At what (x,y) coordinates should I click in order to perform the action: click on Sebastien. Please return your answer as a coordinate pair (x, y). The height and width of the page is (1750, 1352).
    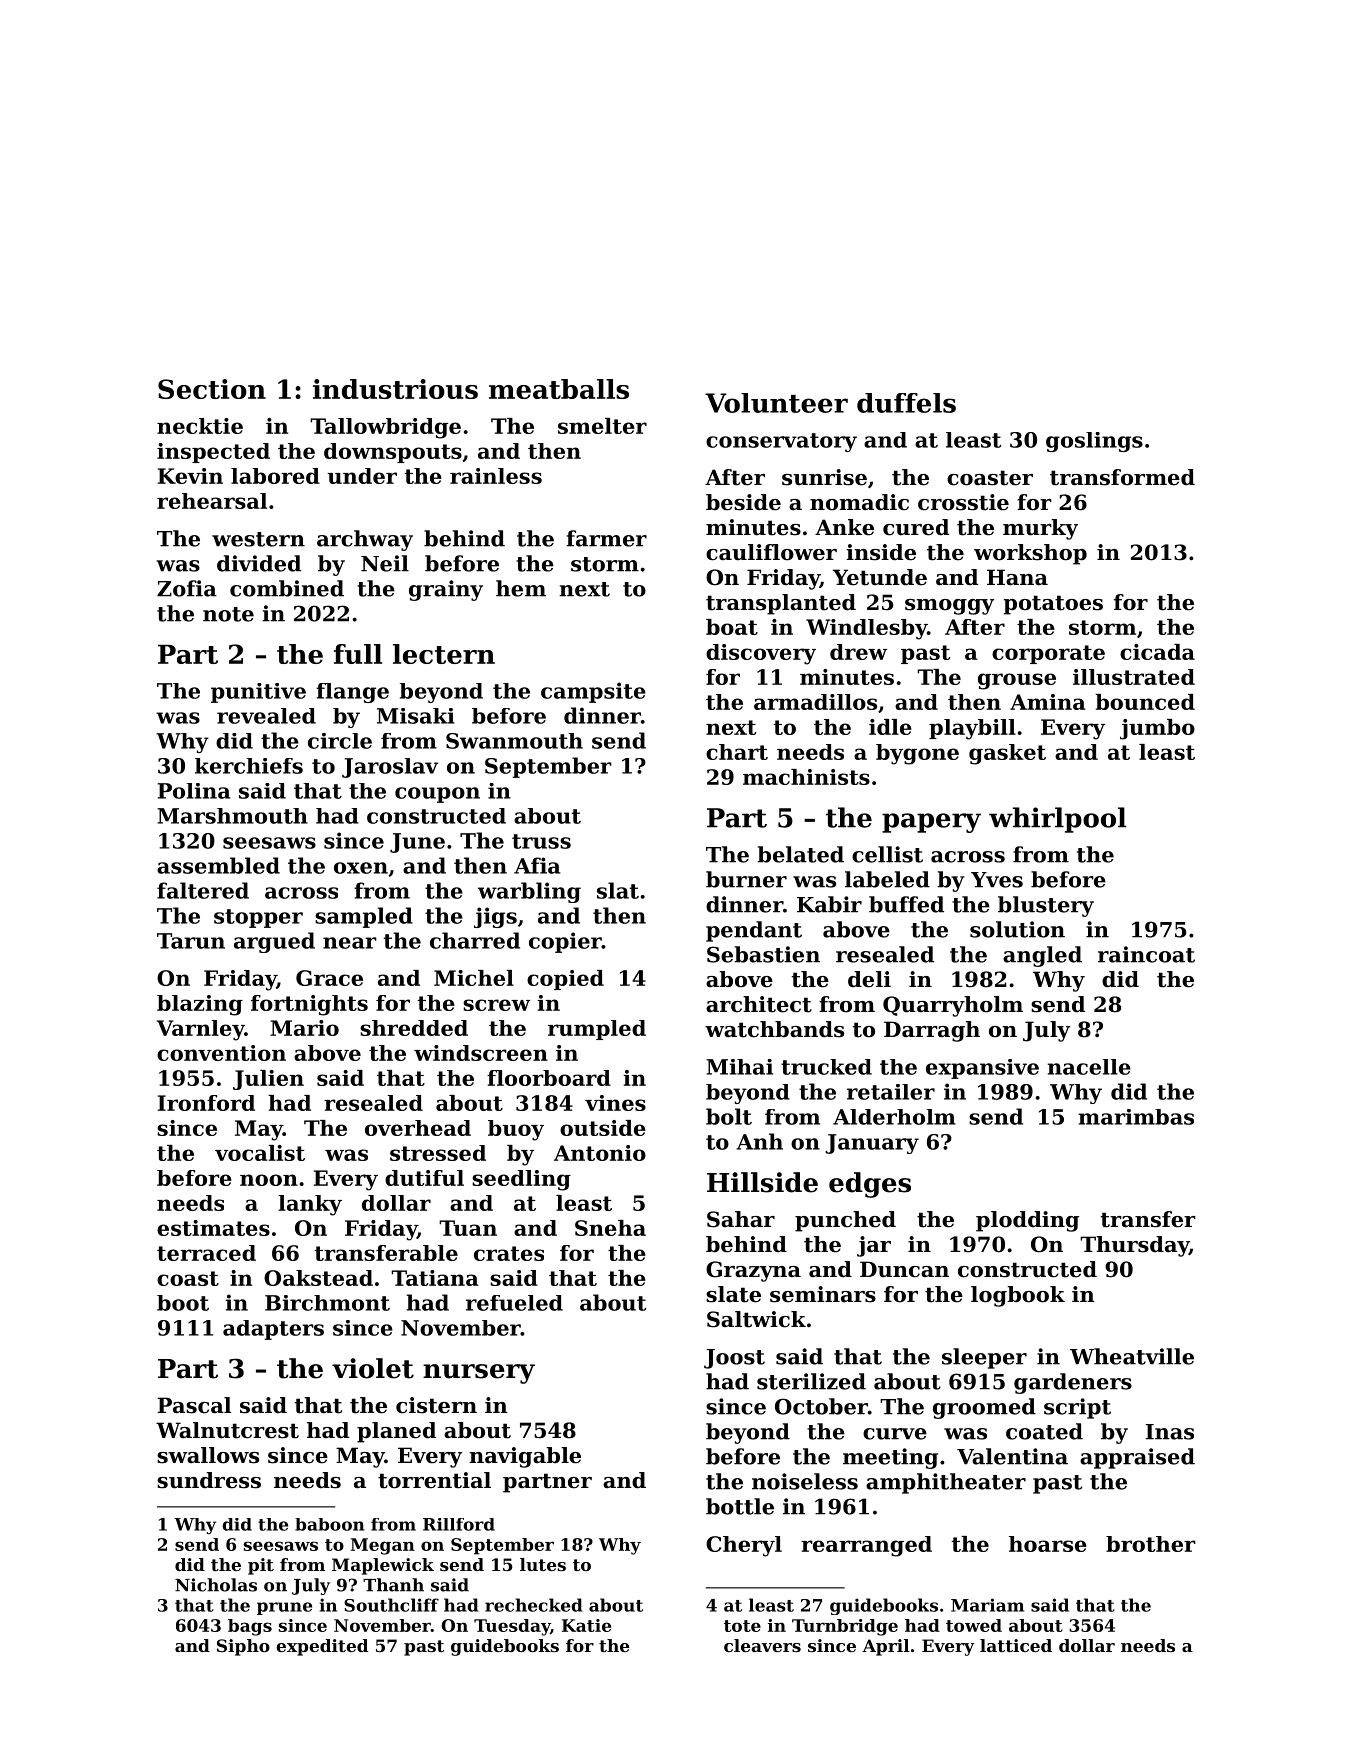
    Looking at the image, I should click on (763, 954).
